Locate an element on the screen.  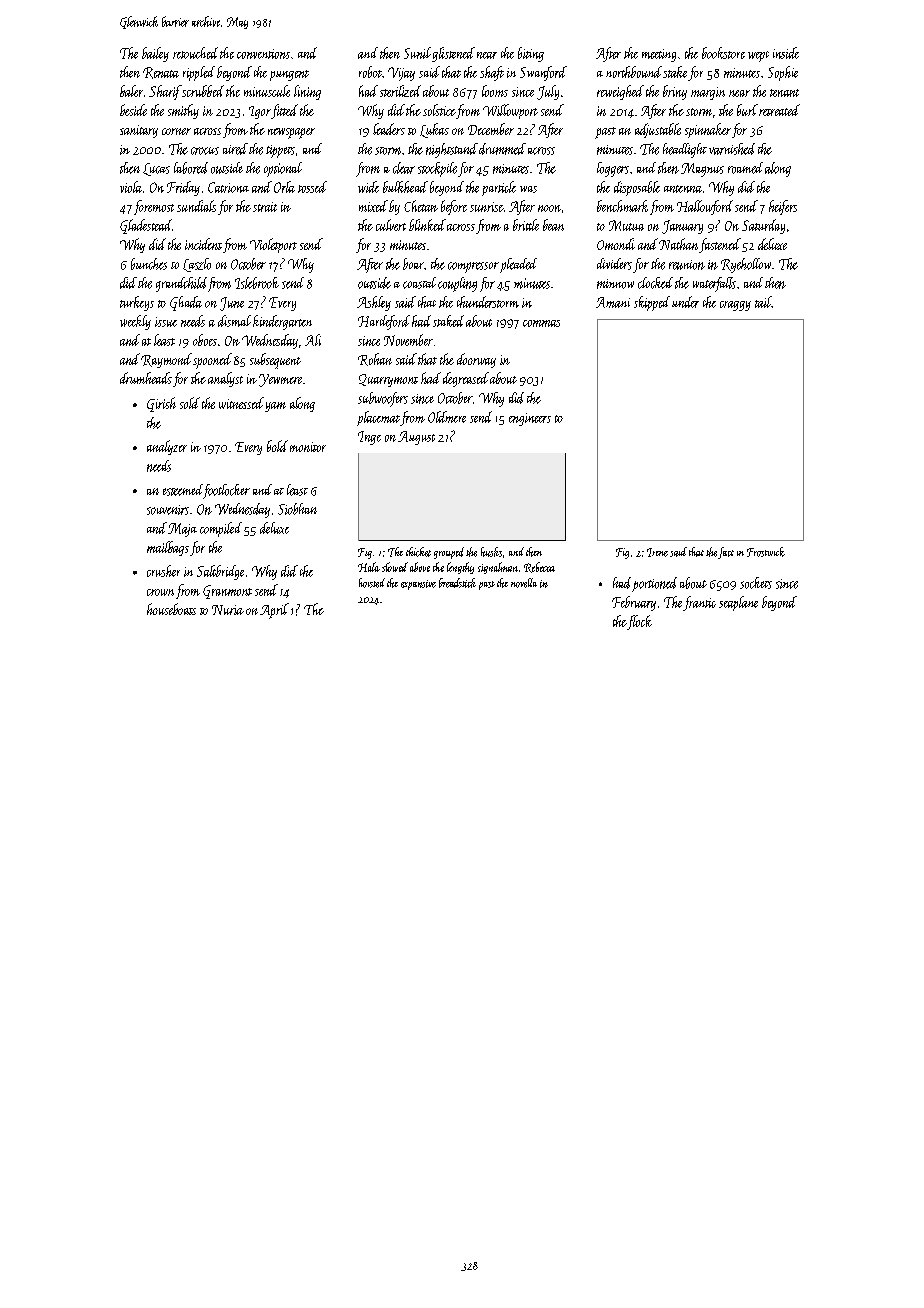
engineers is located at coordinates (530, 419).
